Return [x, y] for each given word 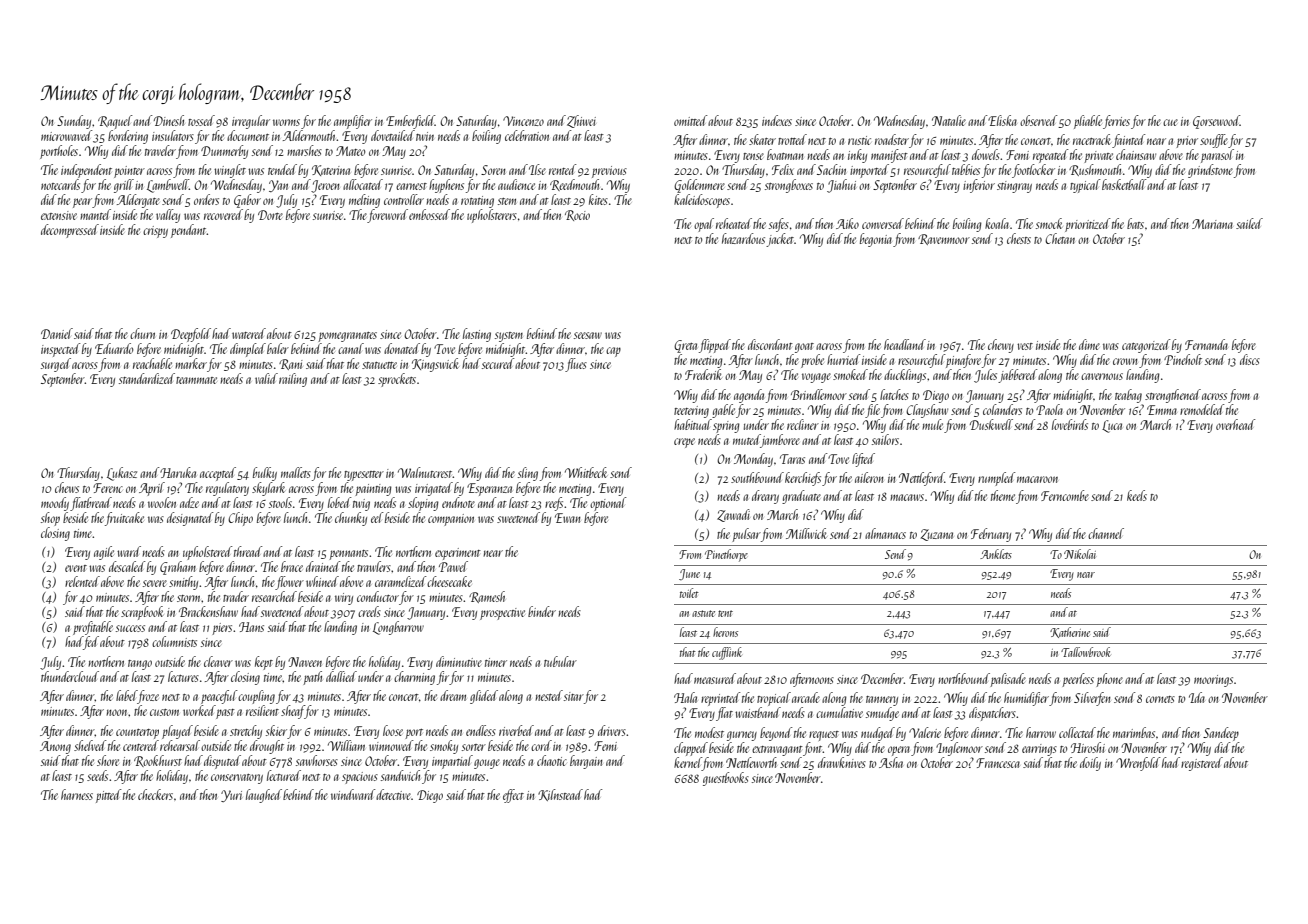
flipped [715, 346]
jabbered [1018, 376]
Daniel [57, 333]
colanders [1002, 409]
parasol [1217, 156]
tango [140, 665]
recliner [803, 424]
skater [762, 139]
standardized [147, 378]
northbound [964, 678]
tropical [774, 699]
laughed [264, 796]
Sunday [74, 122]
